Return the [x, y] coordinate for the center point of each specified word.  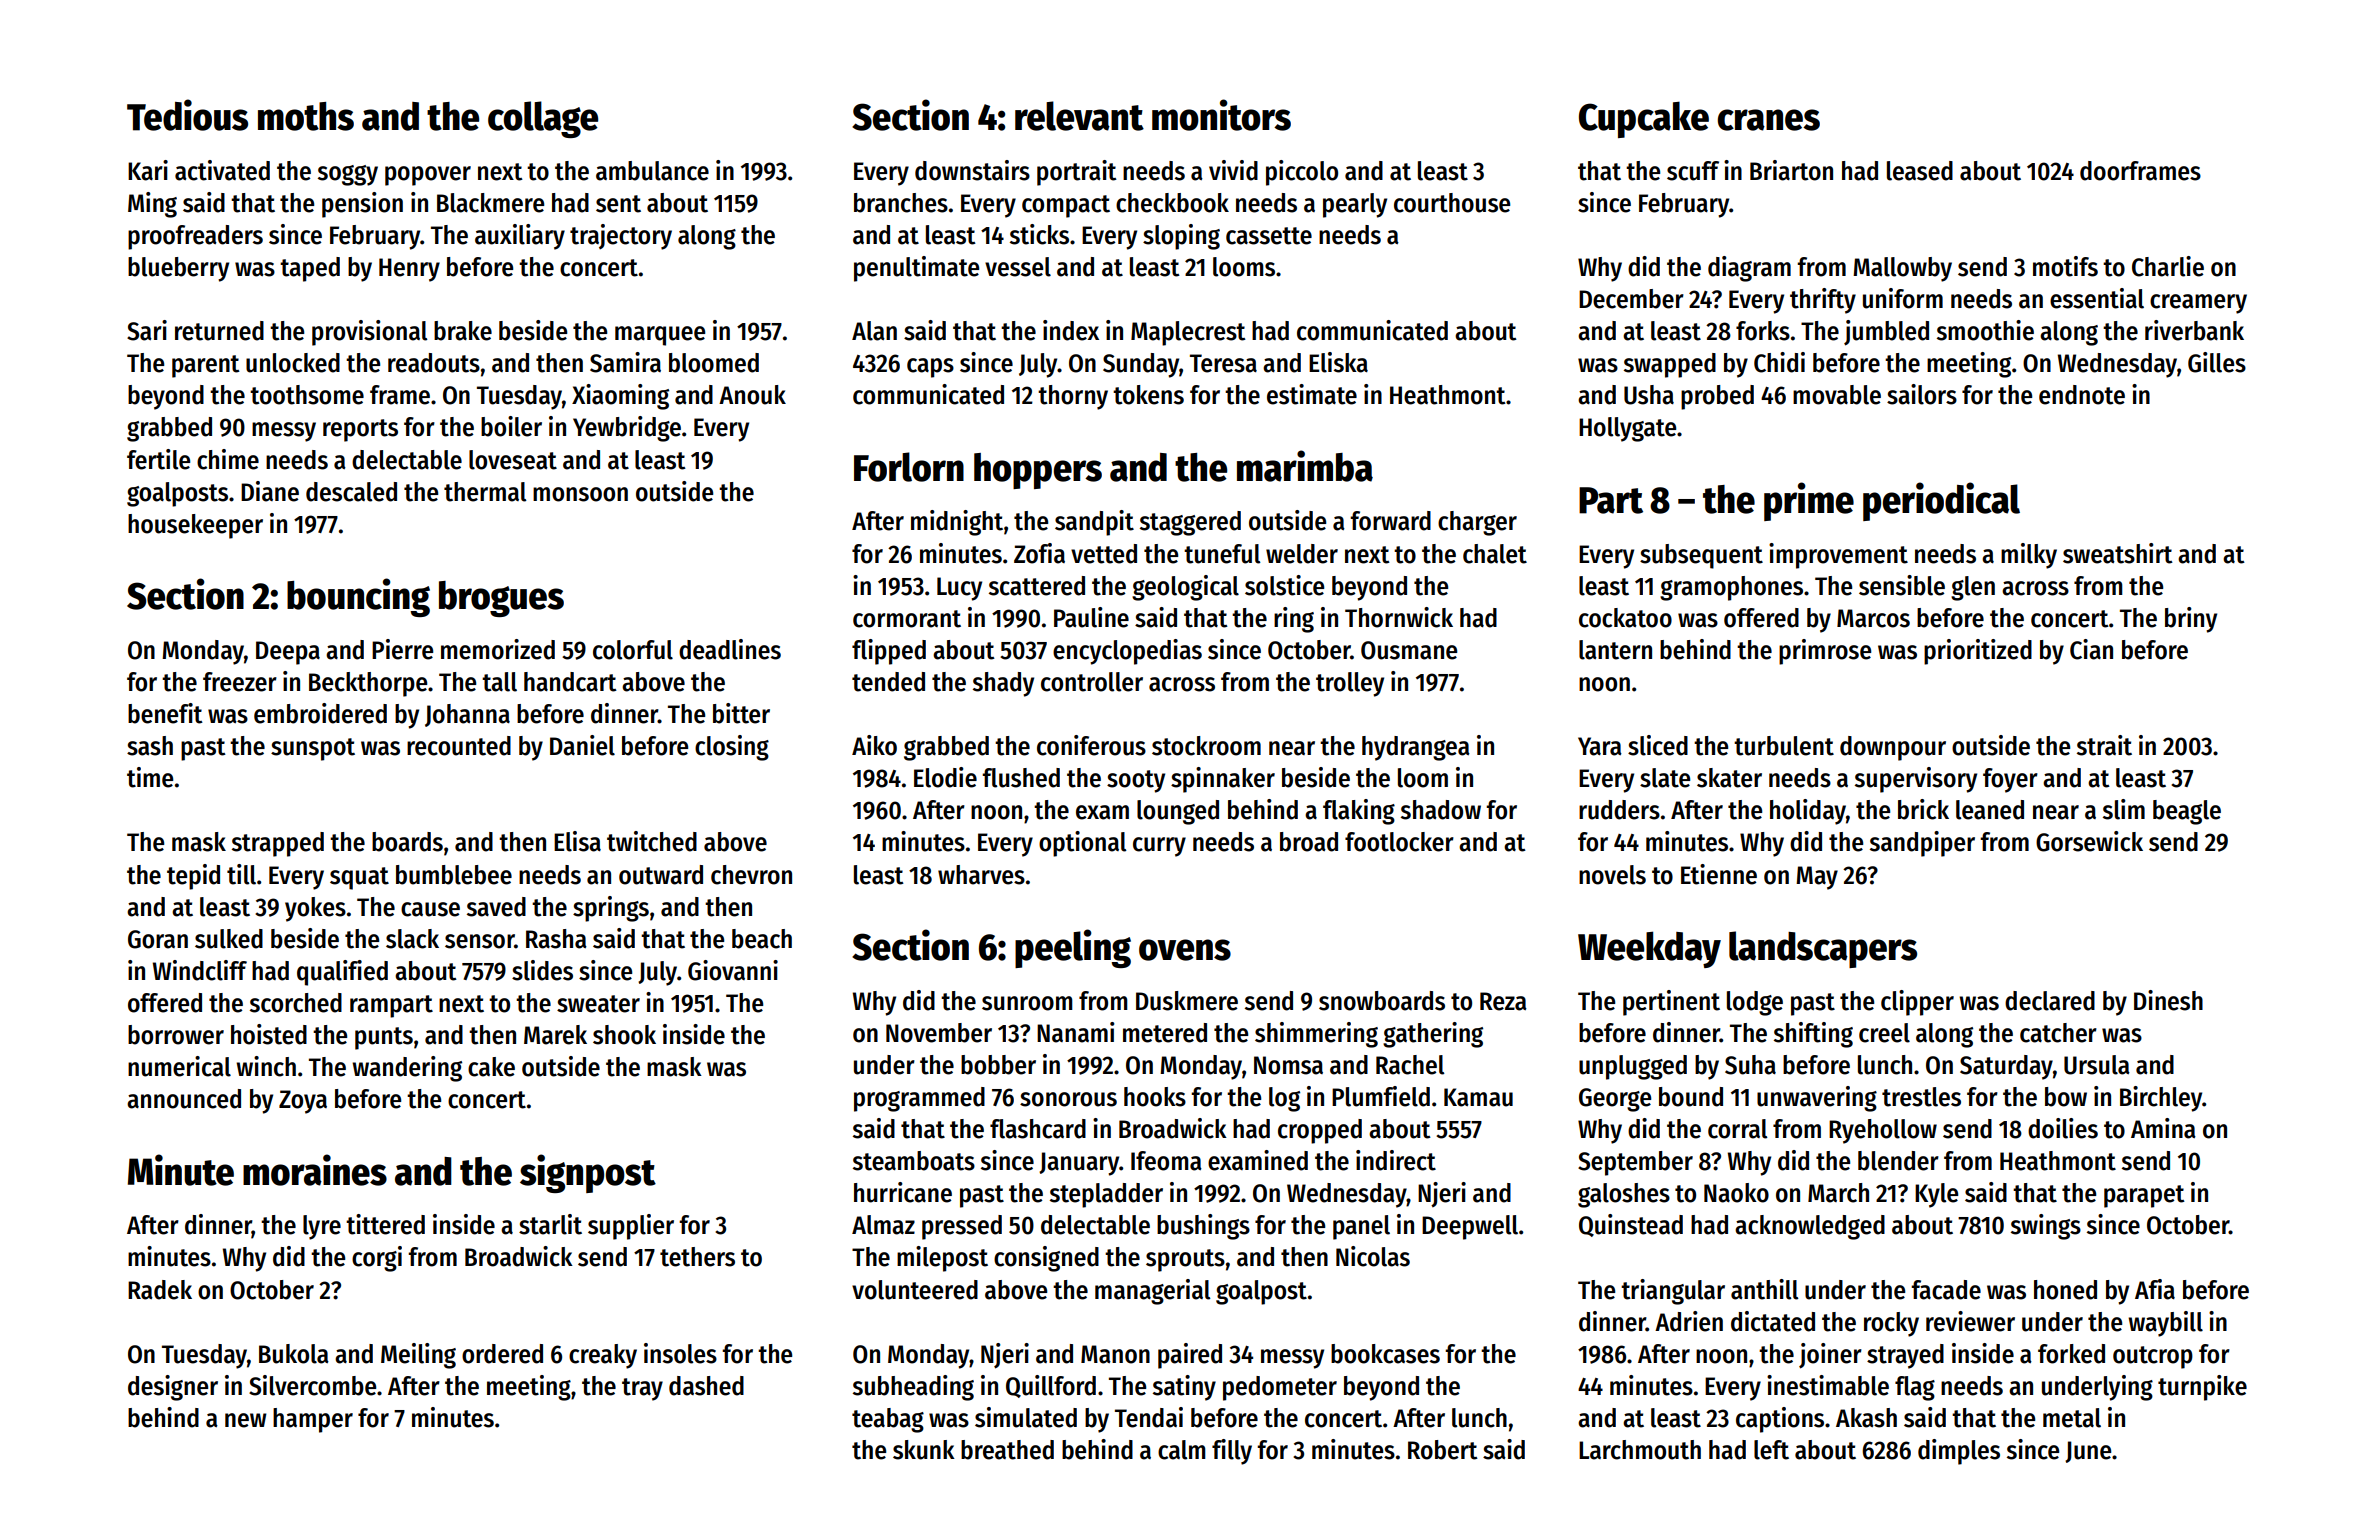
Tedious [187, 115]
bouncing [358, 597]
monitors [1221, 115]
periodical [1941, 501]
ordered [502, 1354]
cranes [1769, 120]
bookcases [1385, 1354]
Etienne [1719, 874]
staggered [1190, 523]
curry [1159, 847]
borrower [176, 1035]
